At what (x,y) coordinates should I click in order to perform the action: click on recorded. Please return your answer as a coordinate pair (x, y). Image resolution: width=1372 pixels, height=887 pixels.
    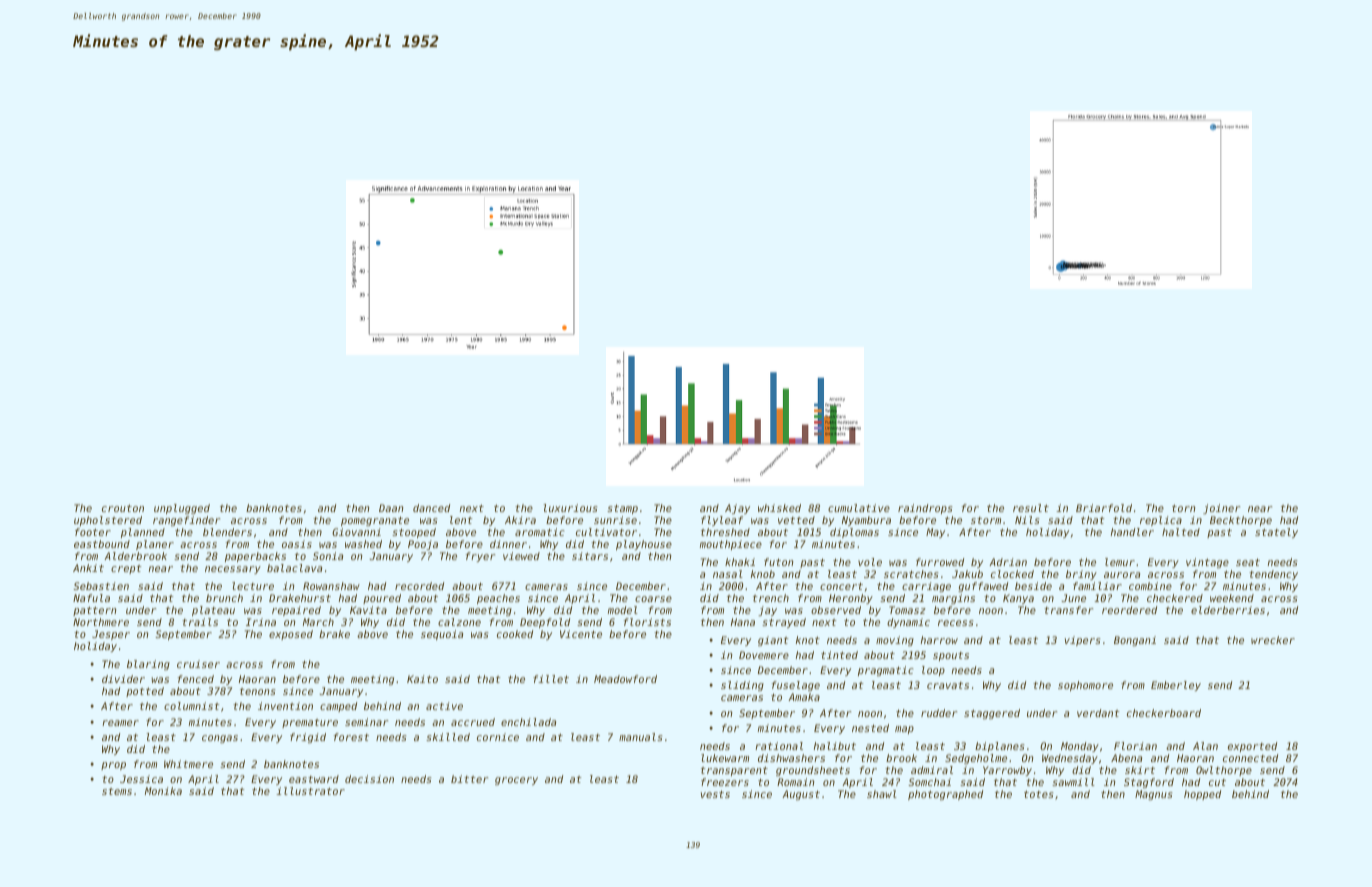
    Looking at the image, I should click on (419, 586).
